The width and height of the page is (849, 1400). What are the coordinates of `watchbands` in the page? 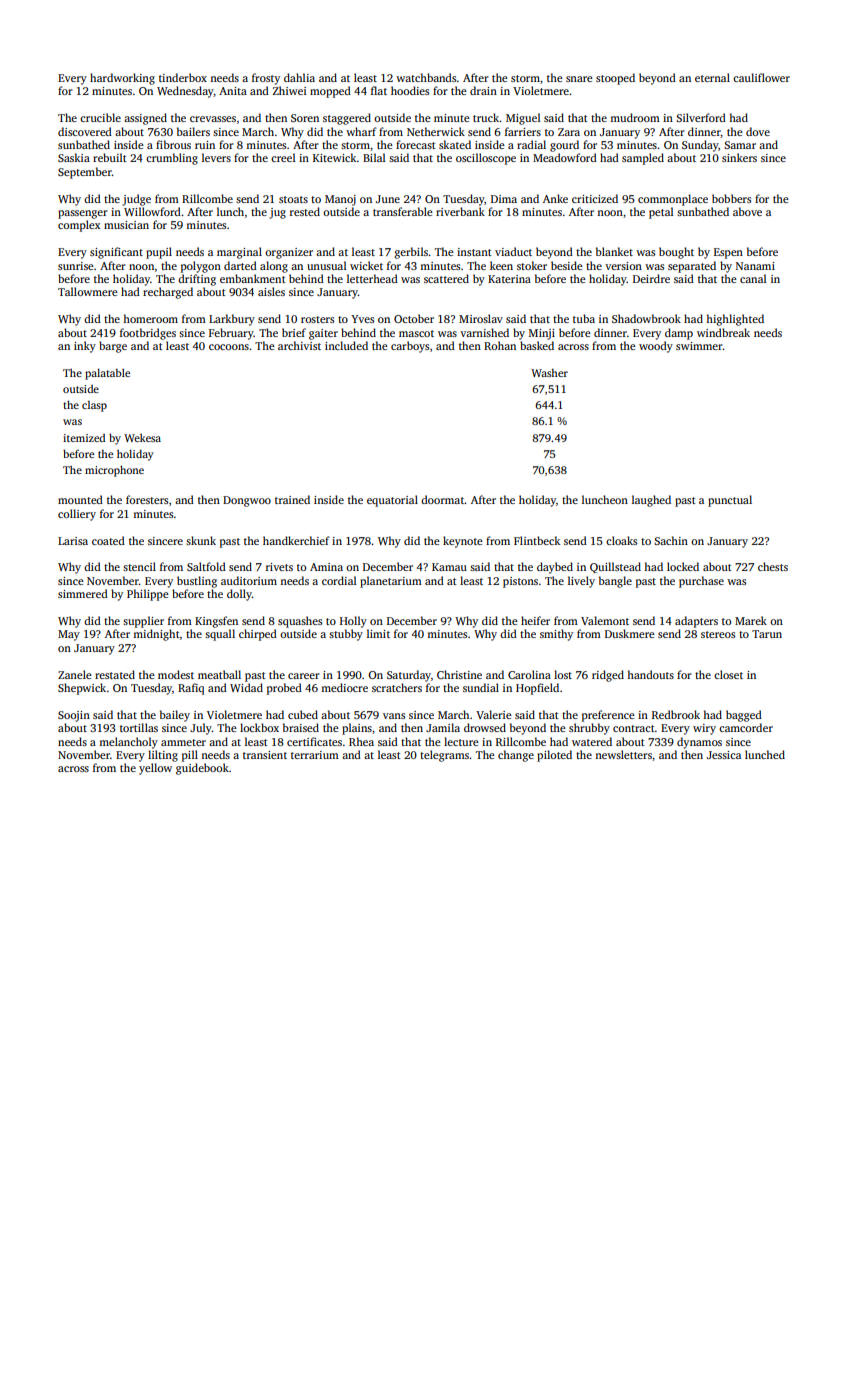 It's located at (426, 77).
